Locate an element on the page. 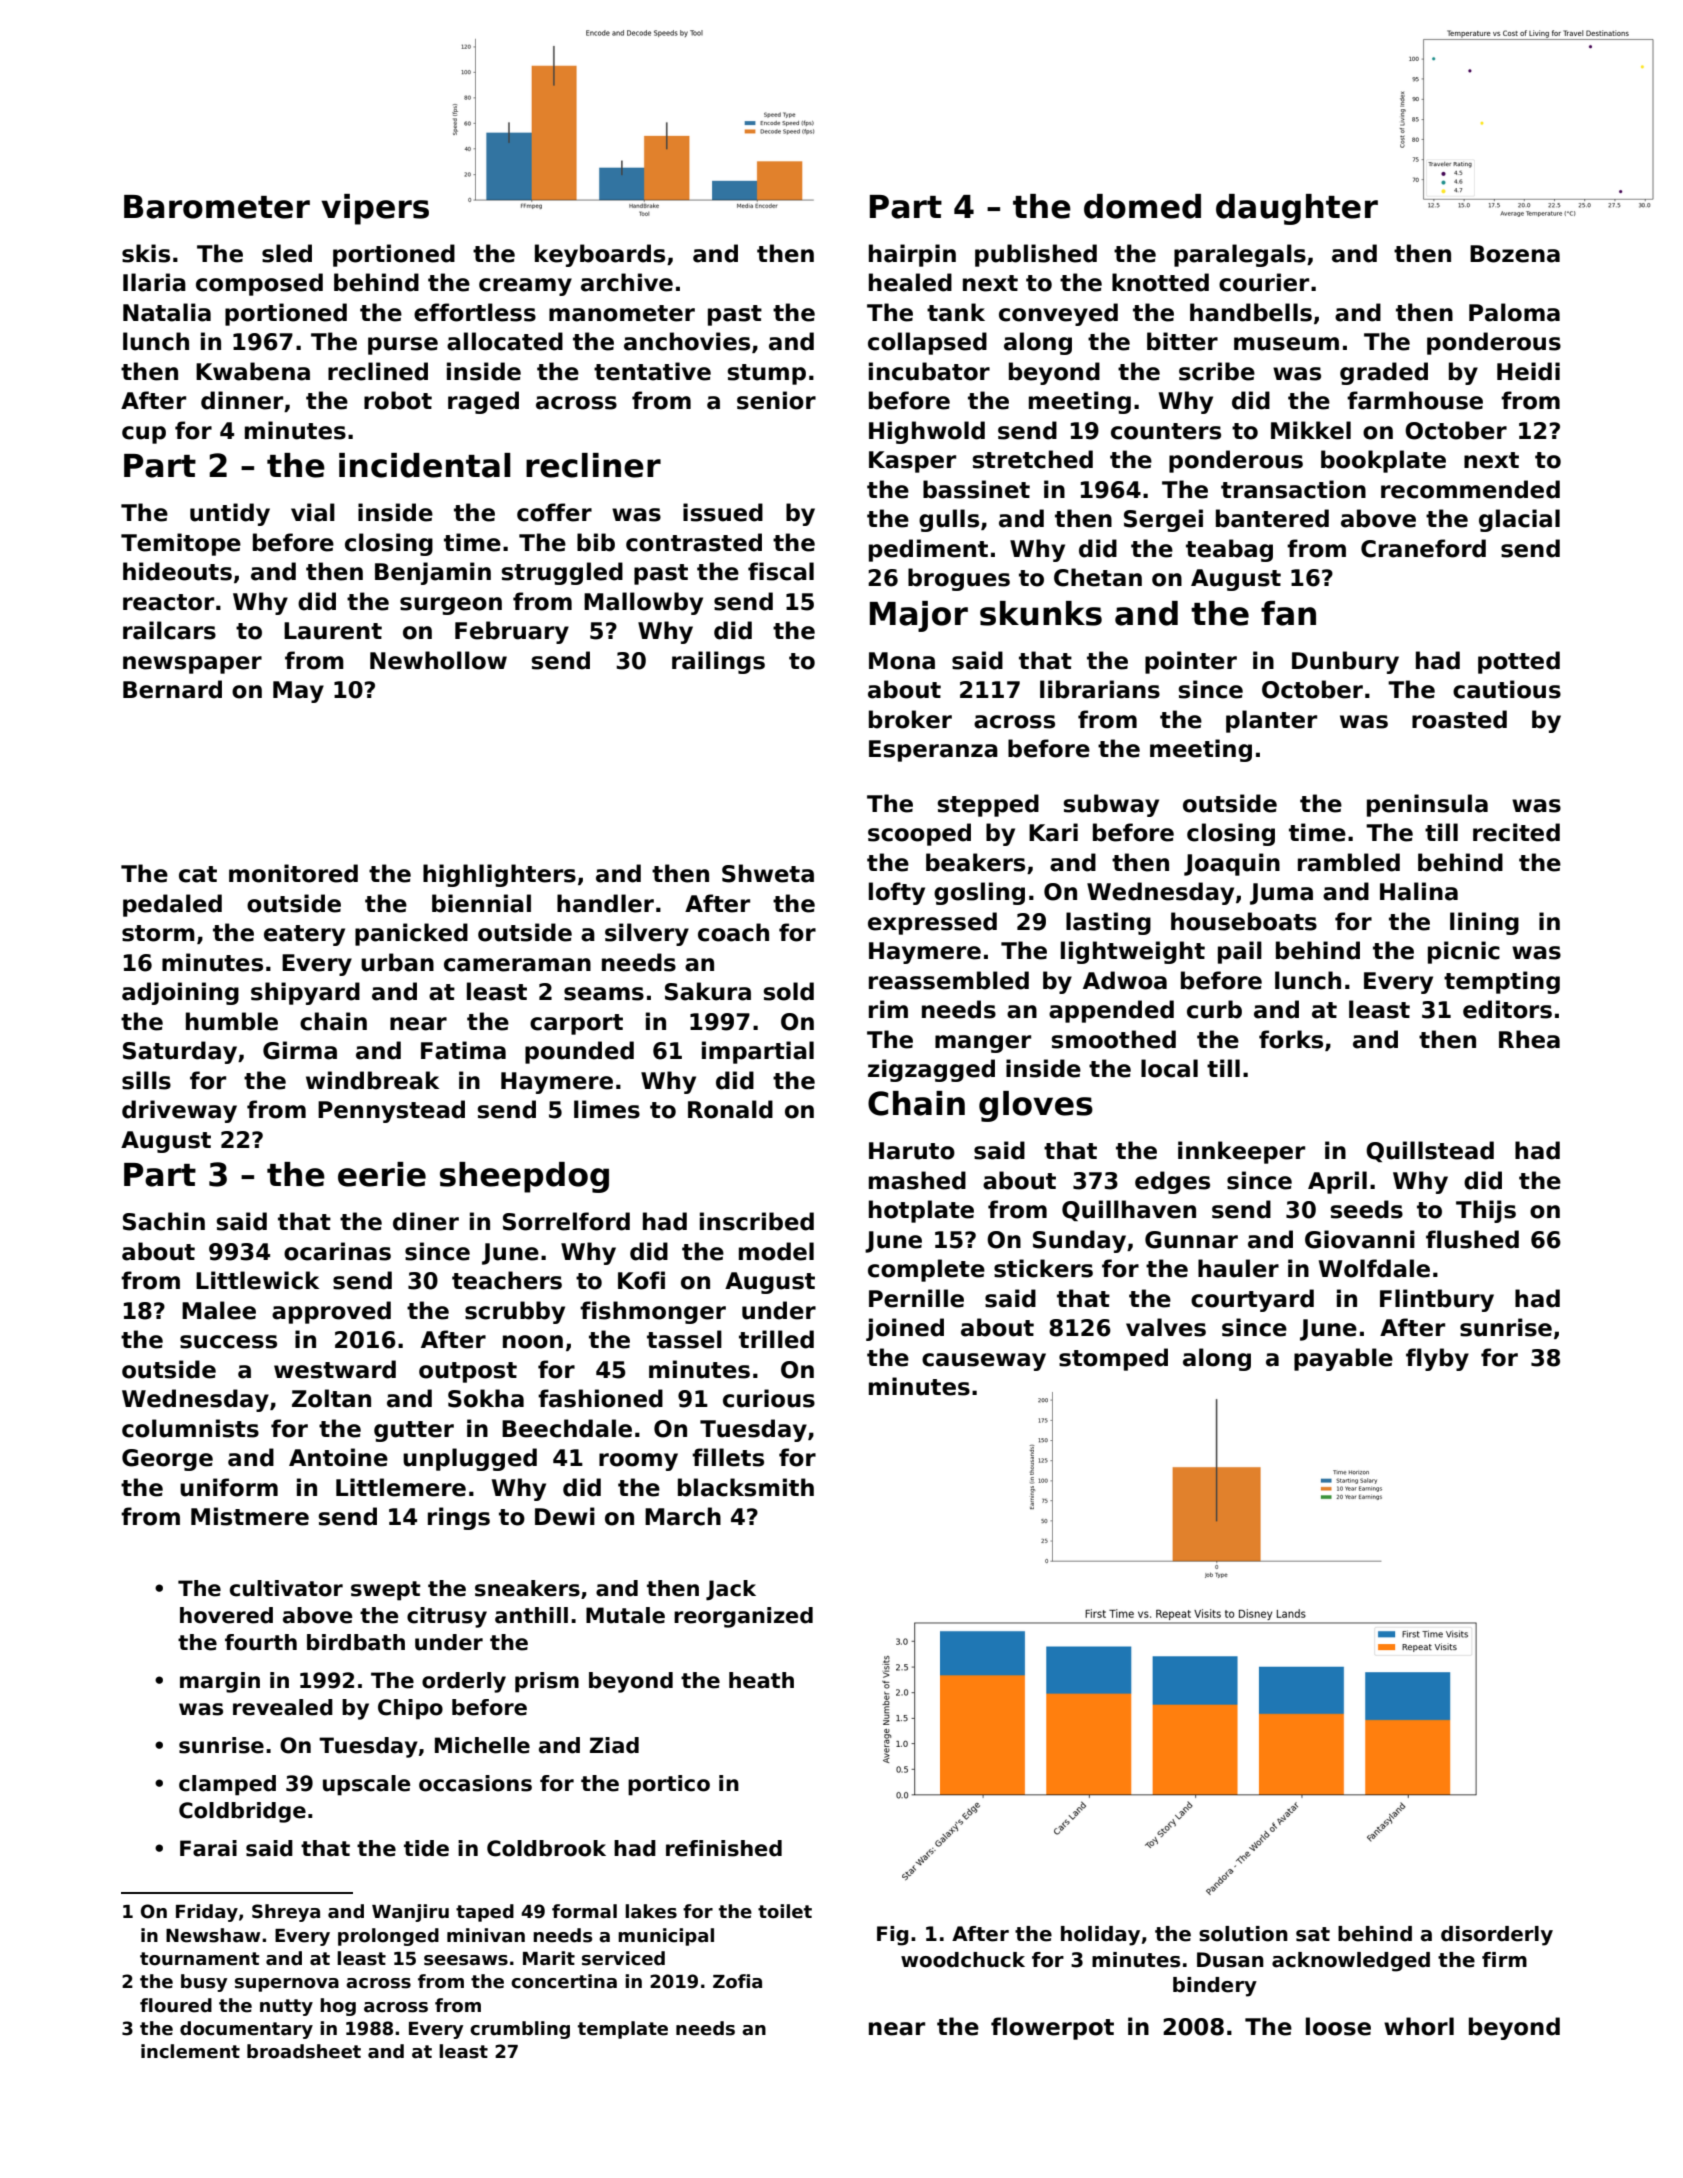 This page has height=2178, width=1683. Kari is located at coordinates (1053, 832).
